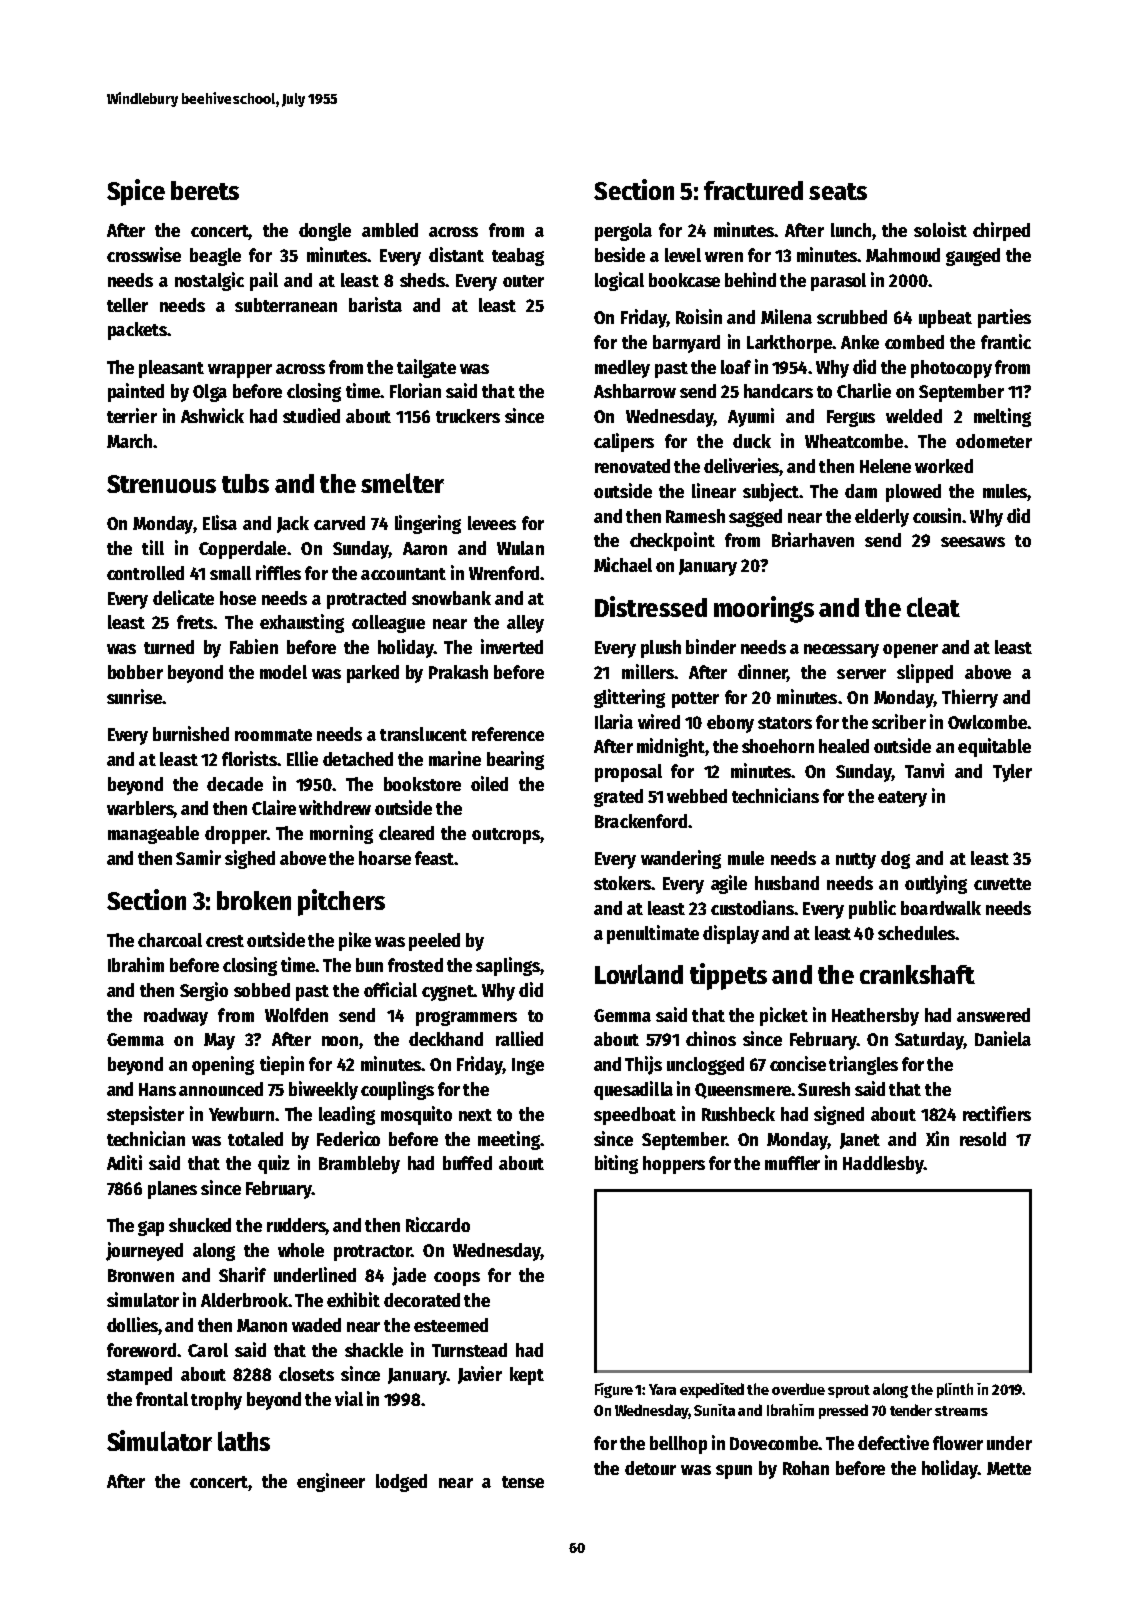  I want to click on shucked, so click(200, 1225).
